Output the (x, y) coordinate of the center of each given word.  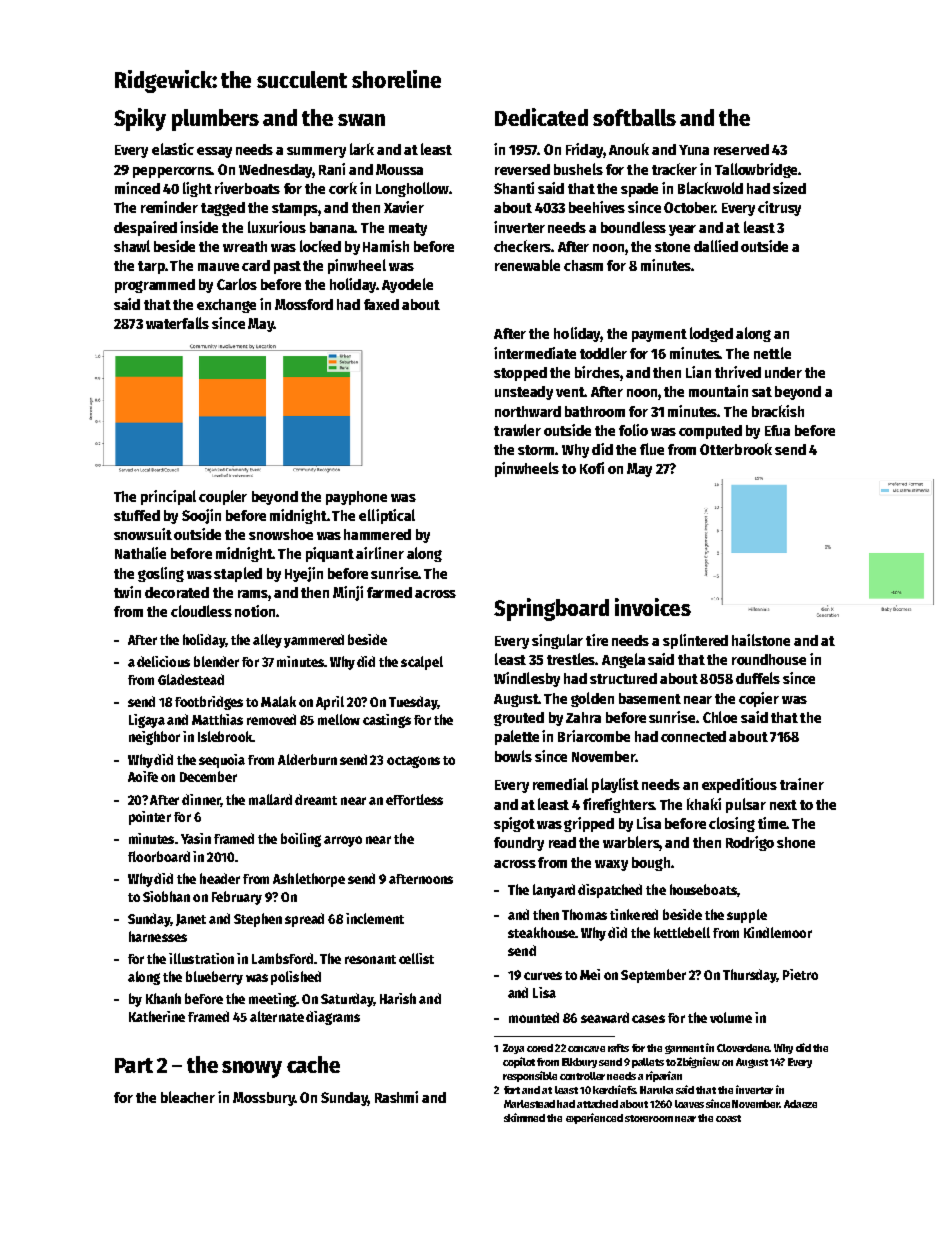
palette (517, 737)
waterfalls (177, 323)
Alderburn (307, 759)
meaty (408, 229)
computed (710, 432)
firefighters (618, 805)
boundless (633, 227)
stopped (520, 374)
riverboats (247, 188)
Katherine (157, 1016)
